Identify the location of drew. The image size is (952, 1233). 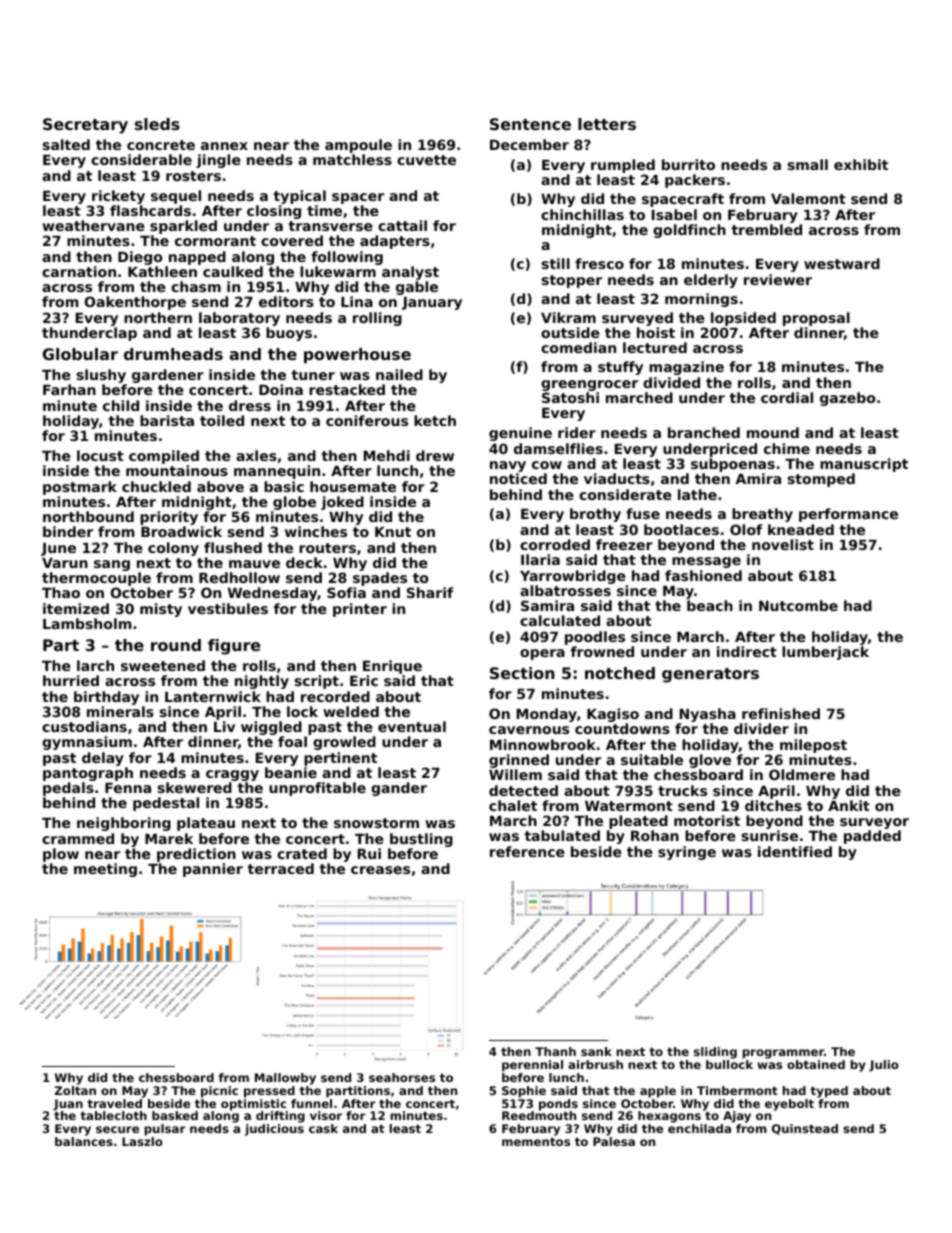
(435, 455).
